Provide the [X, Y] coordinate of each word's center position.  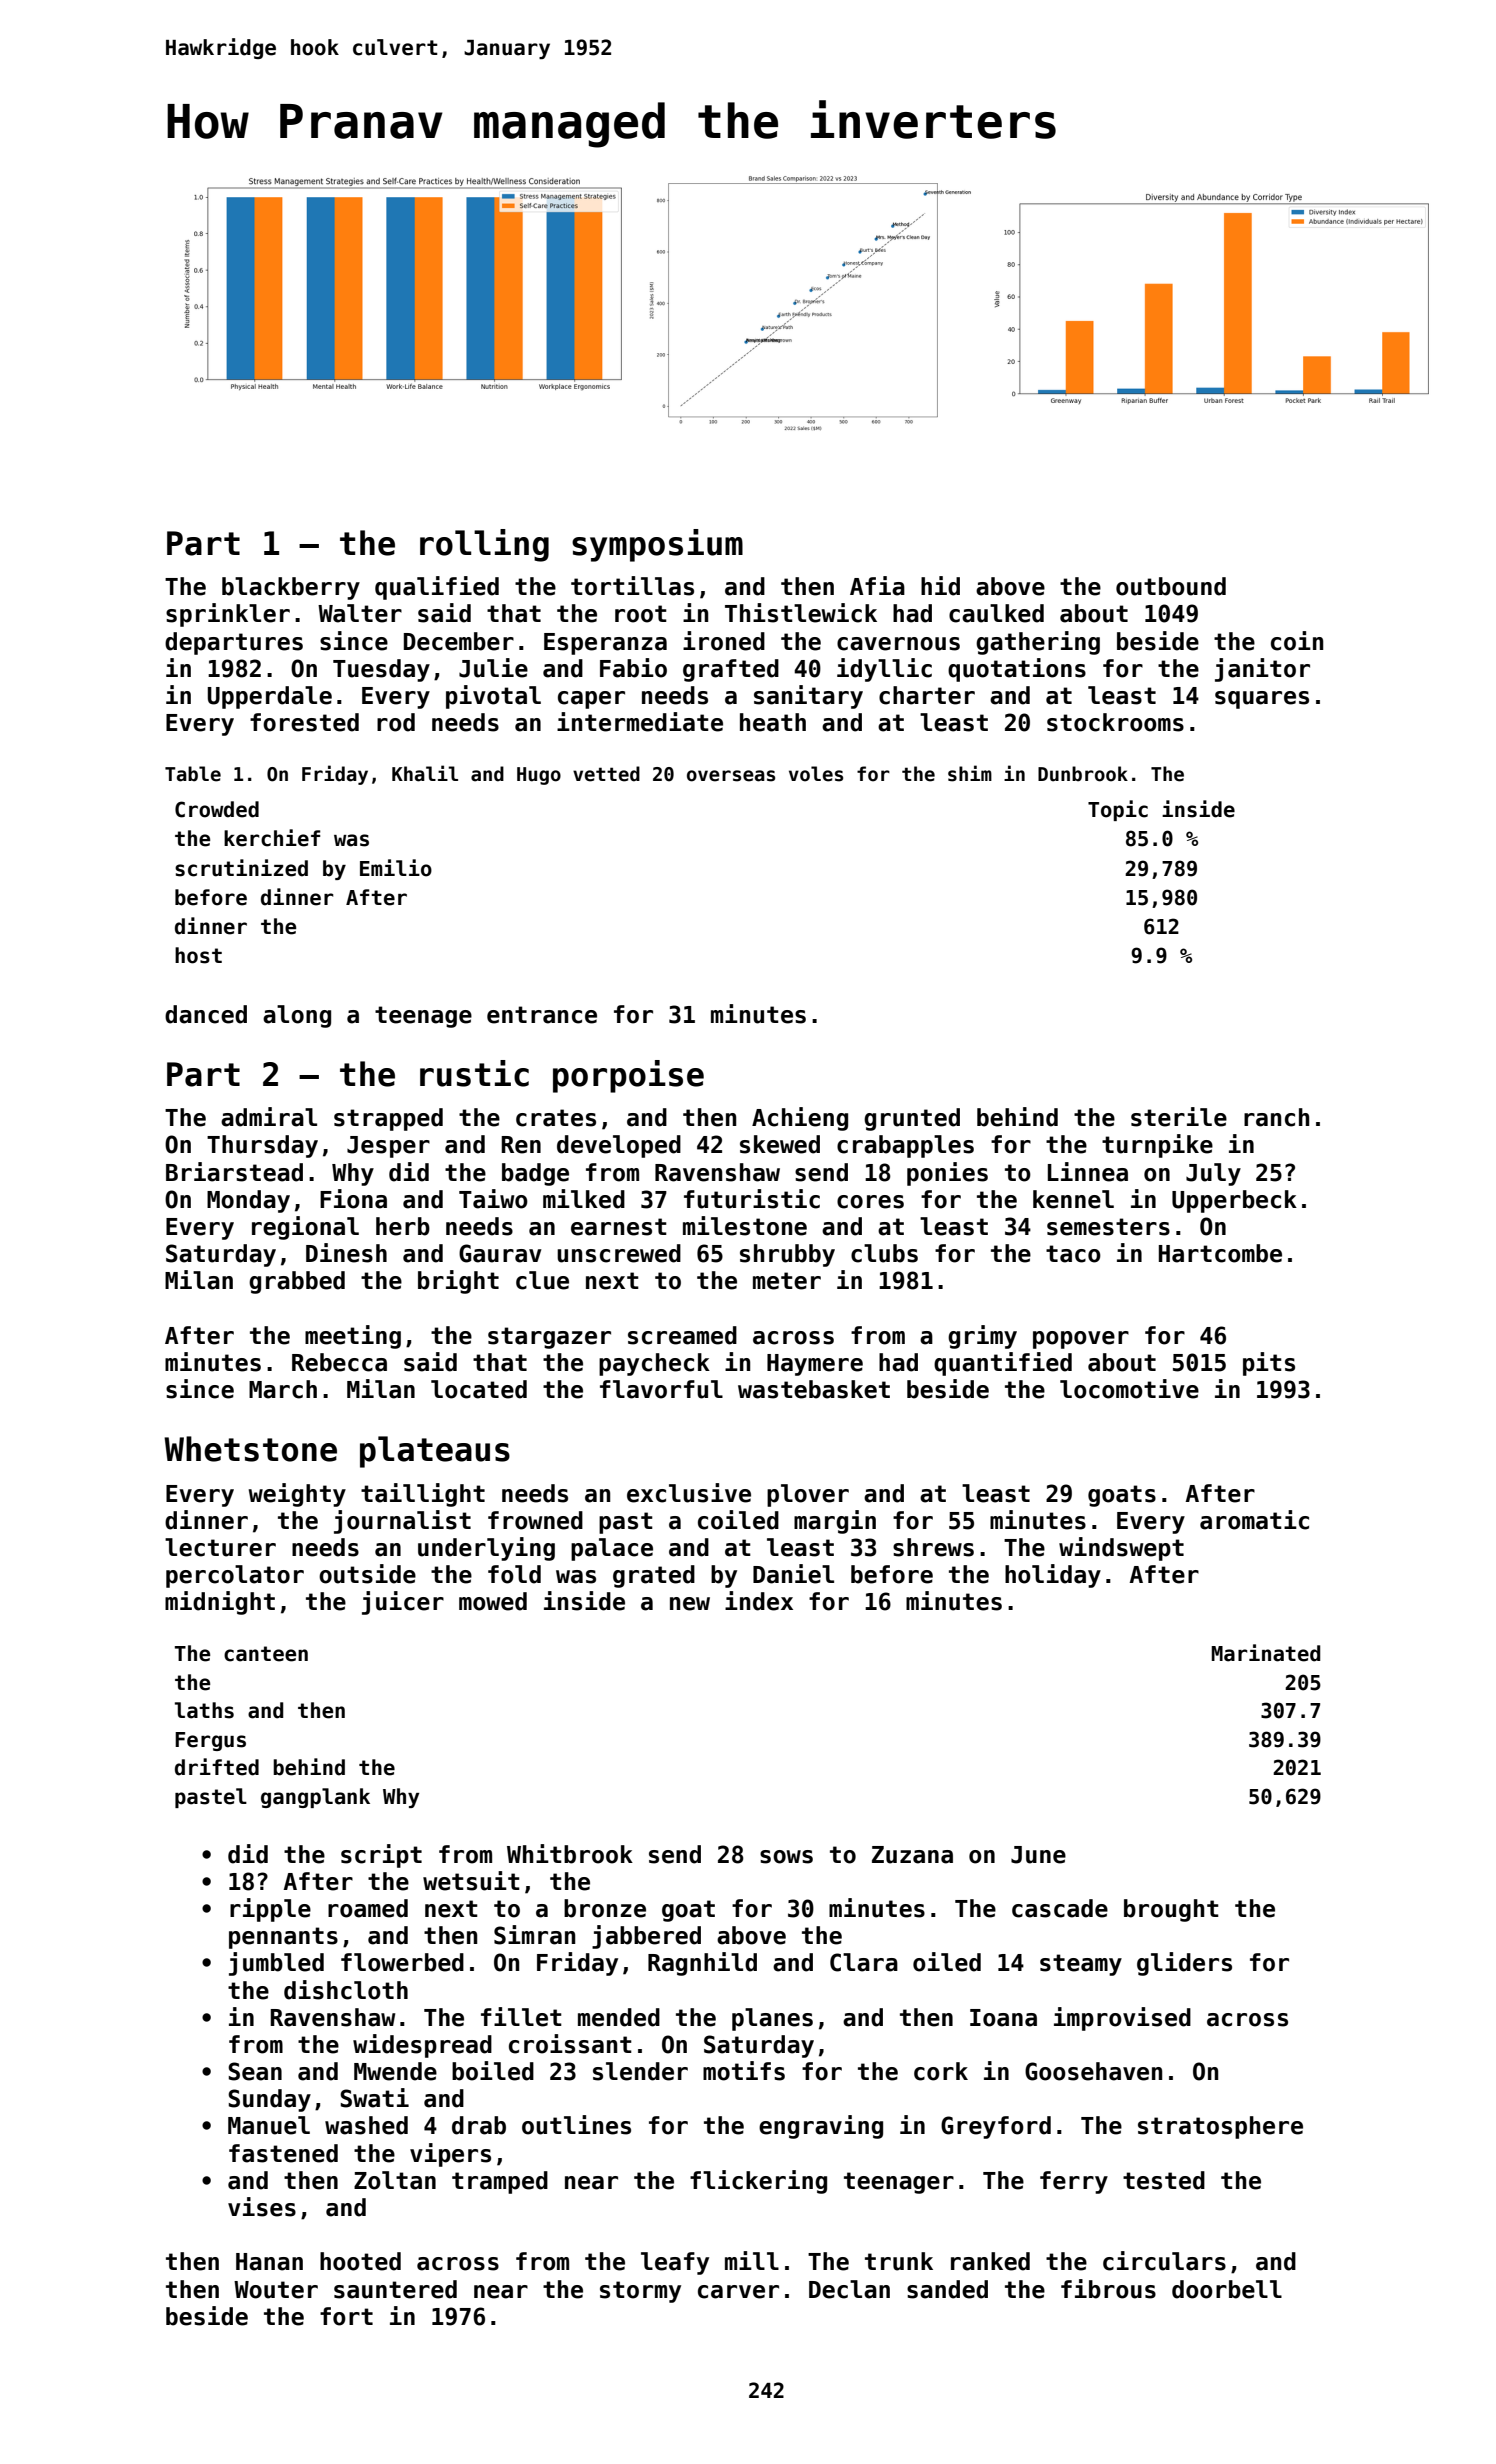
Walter [360, 613]
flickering [758, 2182]
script [381, 1856]
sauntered [395, 2289]
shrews [933, 1547]
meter [787, 1281]
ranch [1276, 1117]
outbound [1171, 586]
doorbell [1227, 2289]
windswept [1121, 1549]
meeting [353, 1337]
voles [816, 774]
